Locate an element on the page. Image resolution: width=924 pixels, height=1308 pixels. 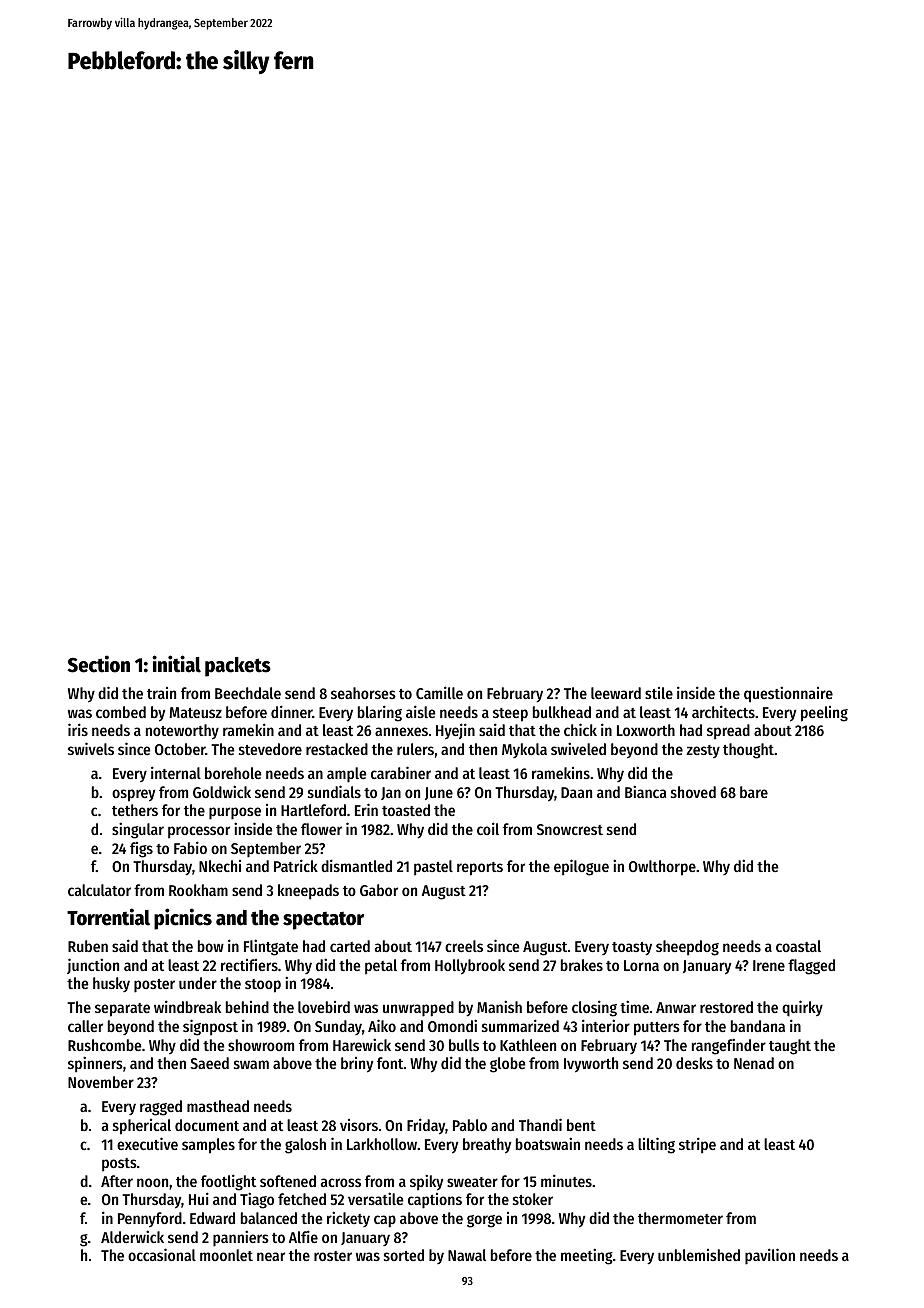
bare is located at coordinates (754, 792).
